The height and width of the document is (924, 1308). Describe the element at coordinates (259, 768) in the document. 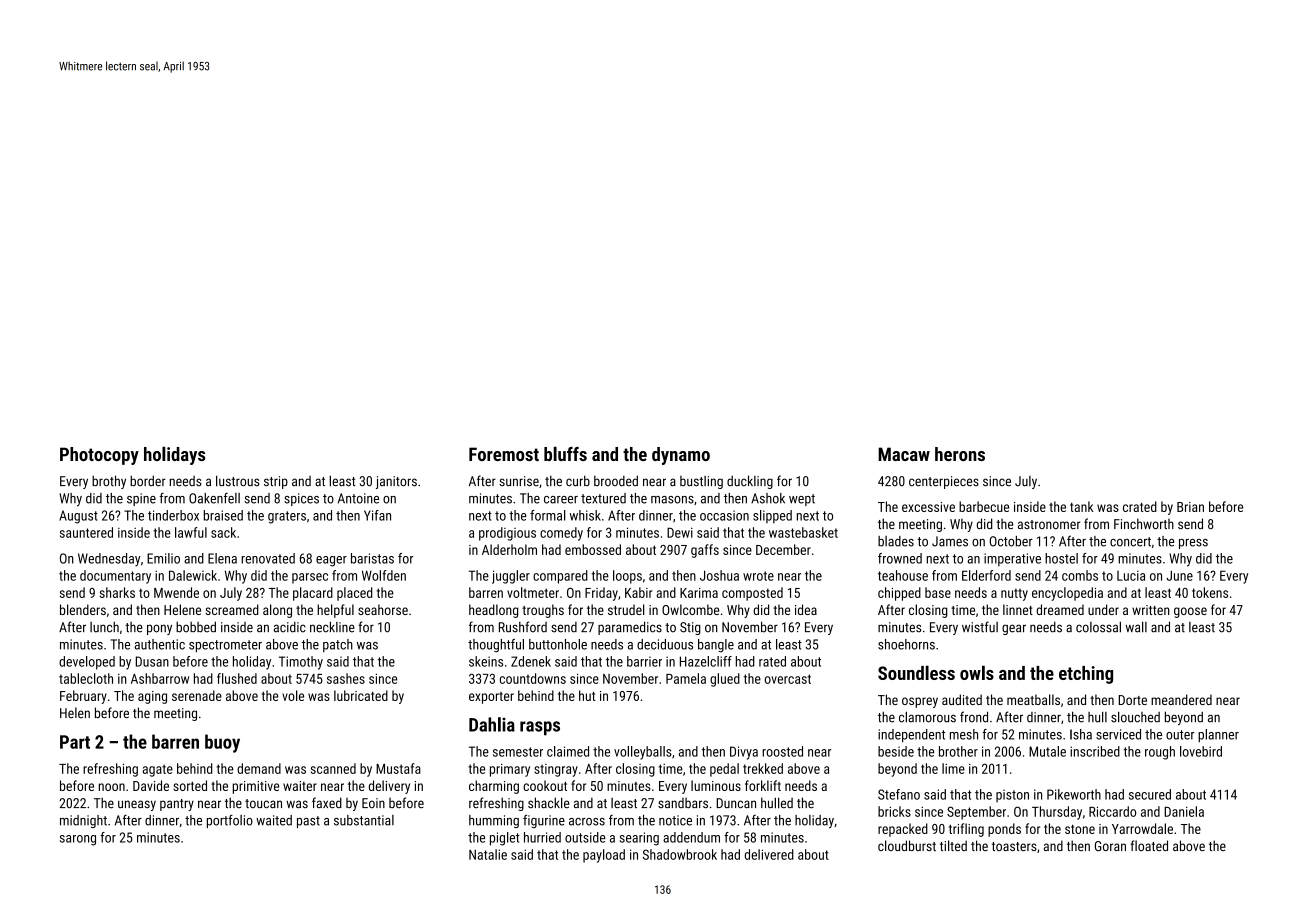

I see `demand` at that location.
